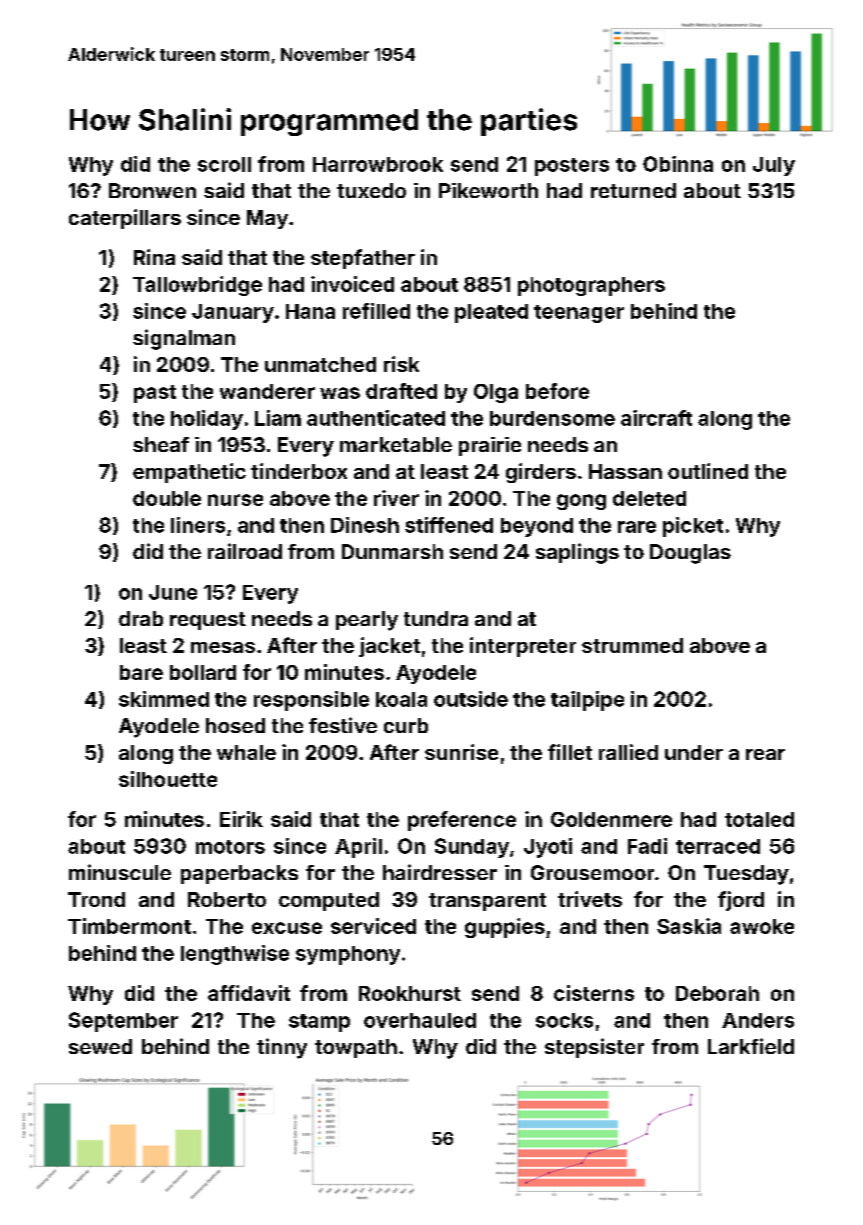  Describe the element at coordinates (282, 1048) in the screenshot. I see `tinny` at that location.
